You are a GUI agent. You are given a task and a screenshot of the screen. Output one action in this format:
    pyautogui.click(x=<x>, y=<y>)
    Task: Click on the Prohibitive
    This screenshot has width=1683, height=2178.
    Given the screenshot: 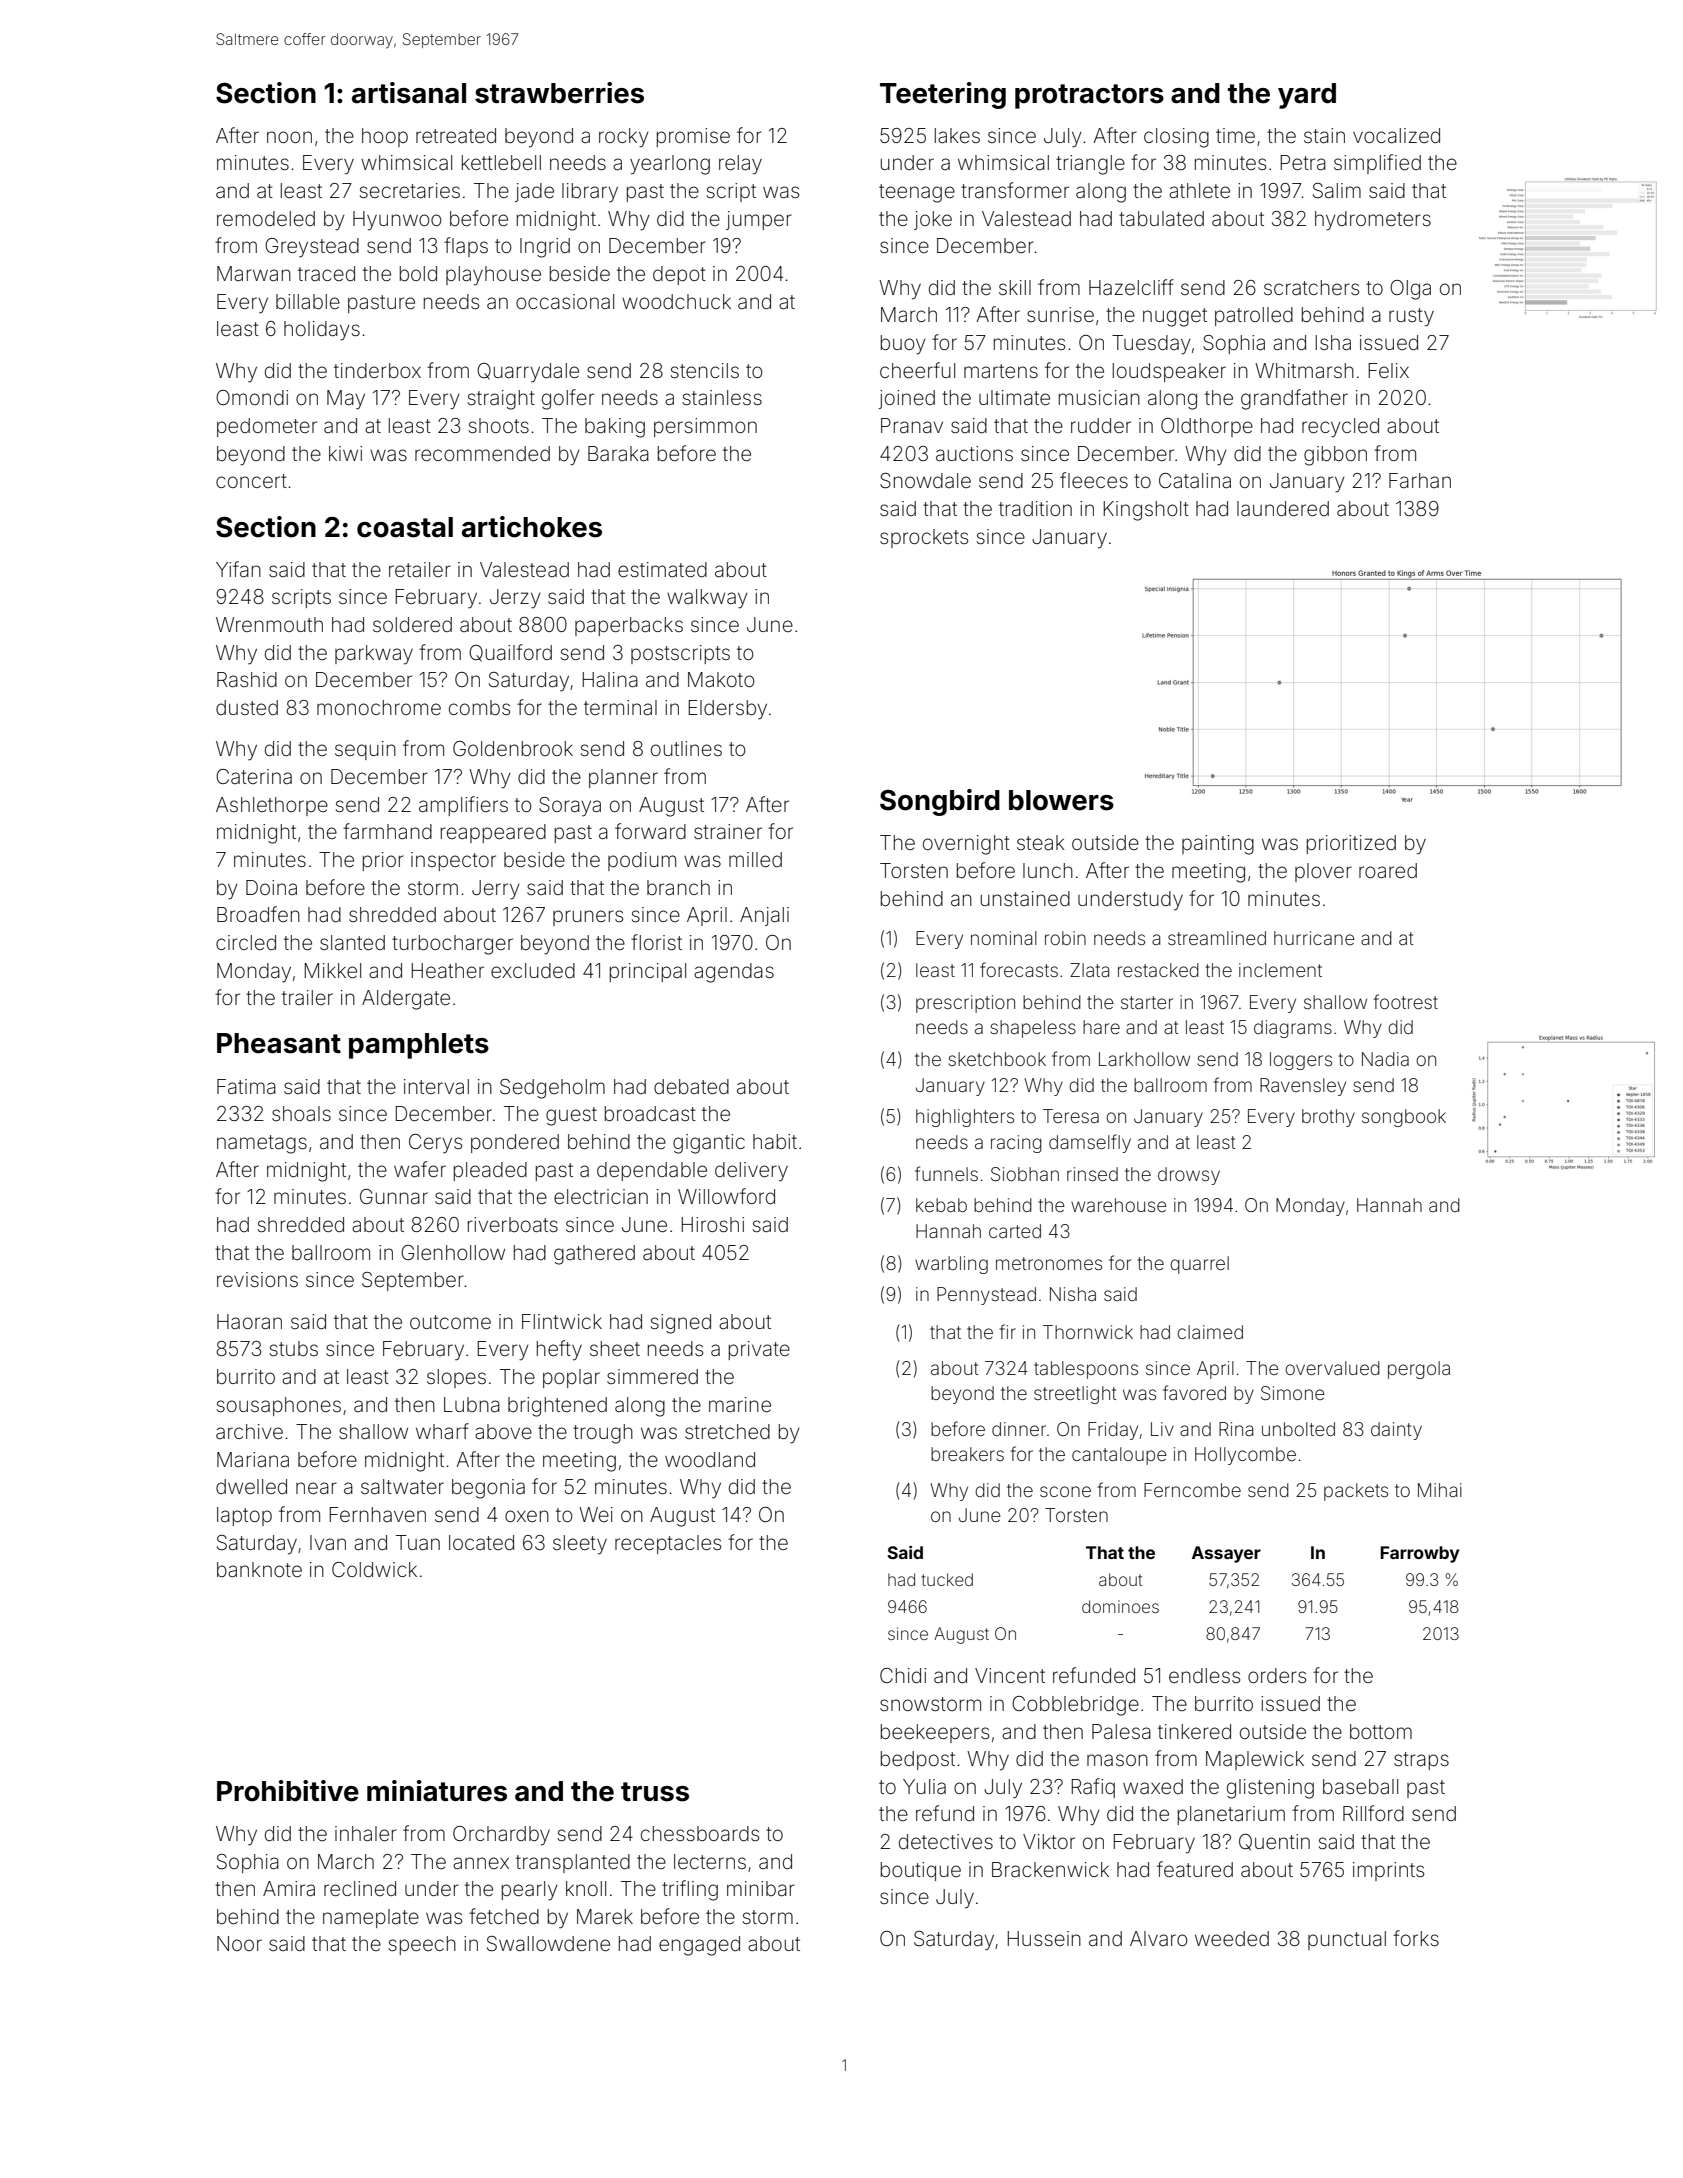 What is the action you would take?
    pyautogui.click(x=288, y=1791)
